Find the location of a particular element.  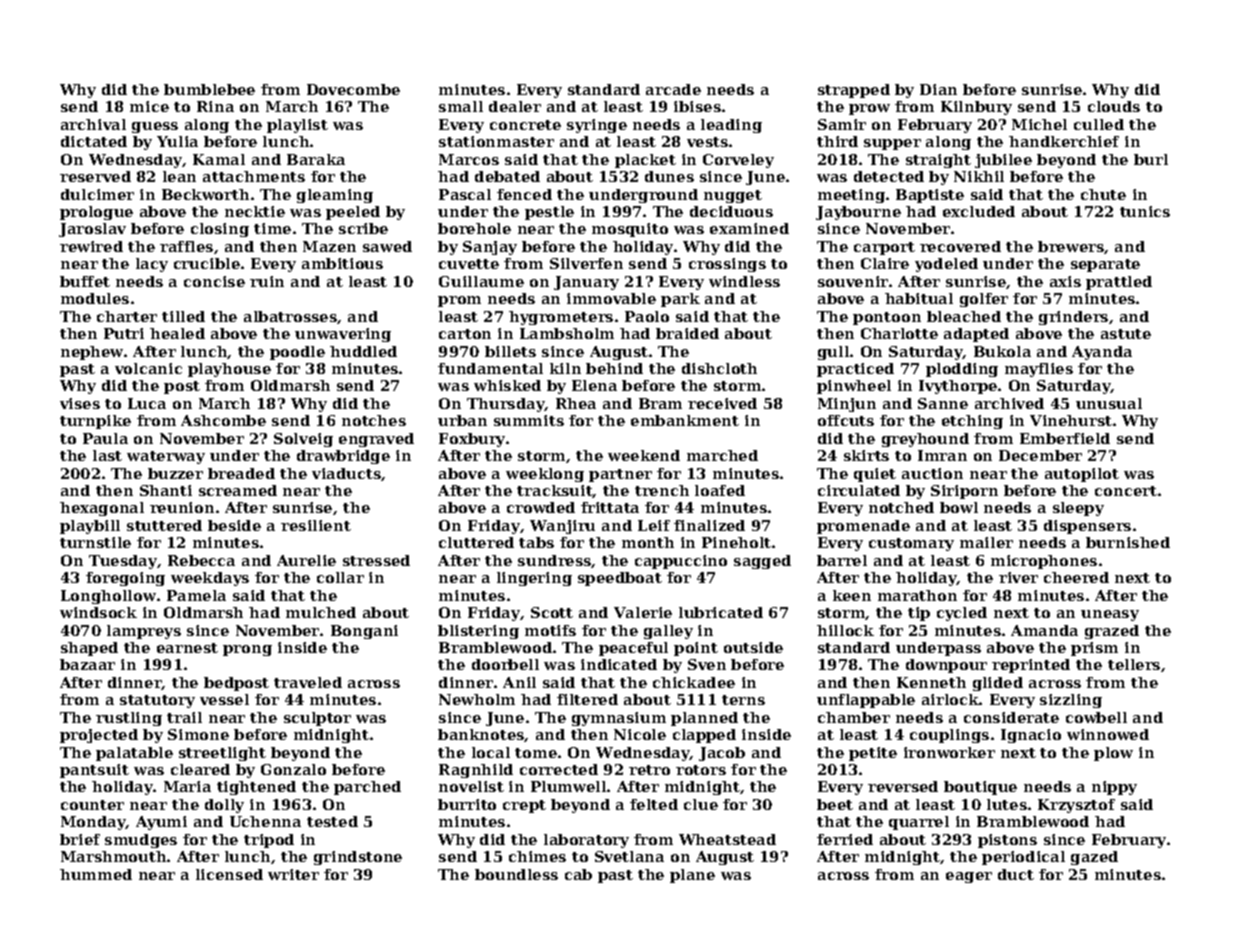

sagged is located at coordinates (762, 562).
